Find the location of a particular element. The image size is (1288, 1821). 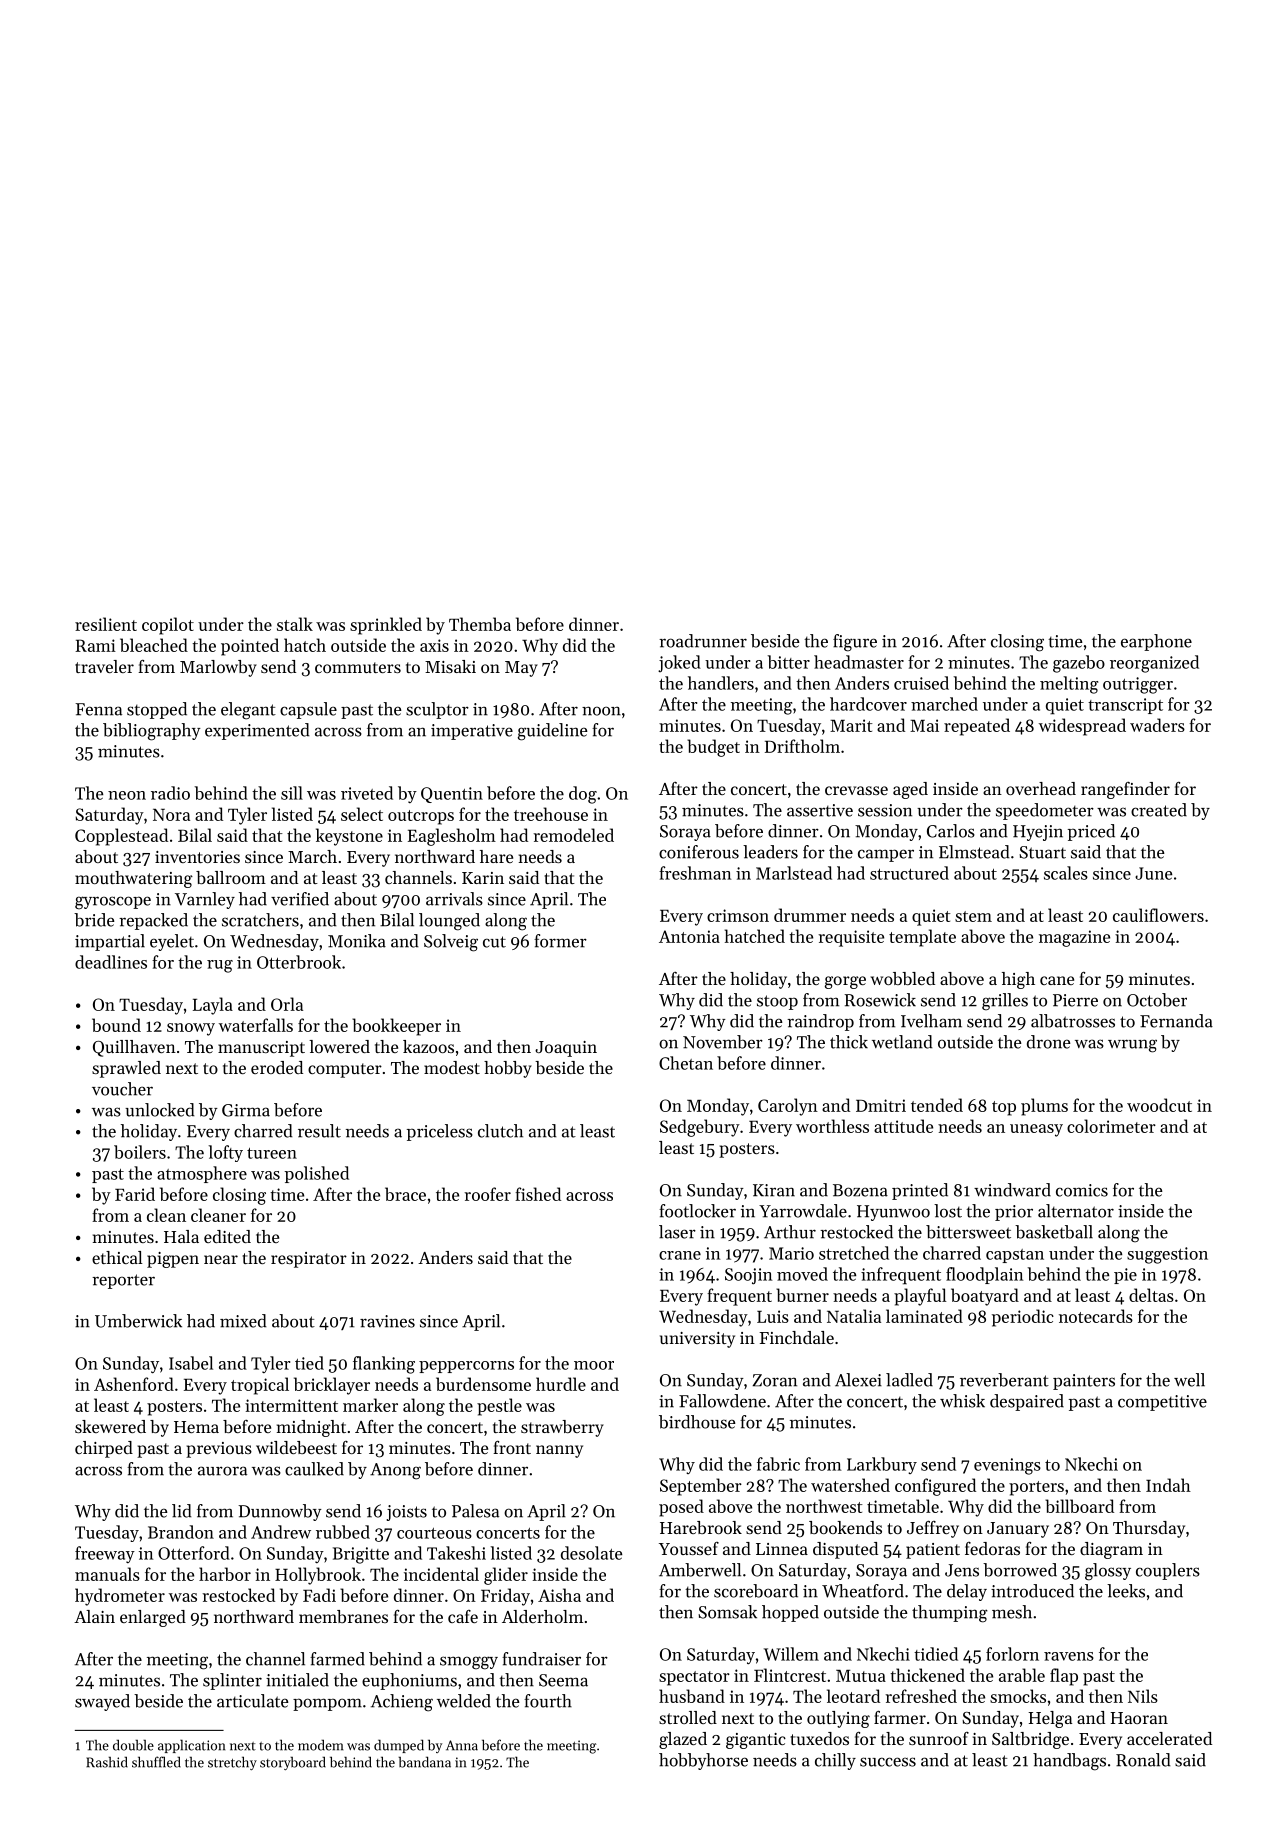

Luis is located at coordinates (773, 1316).
